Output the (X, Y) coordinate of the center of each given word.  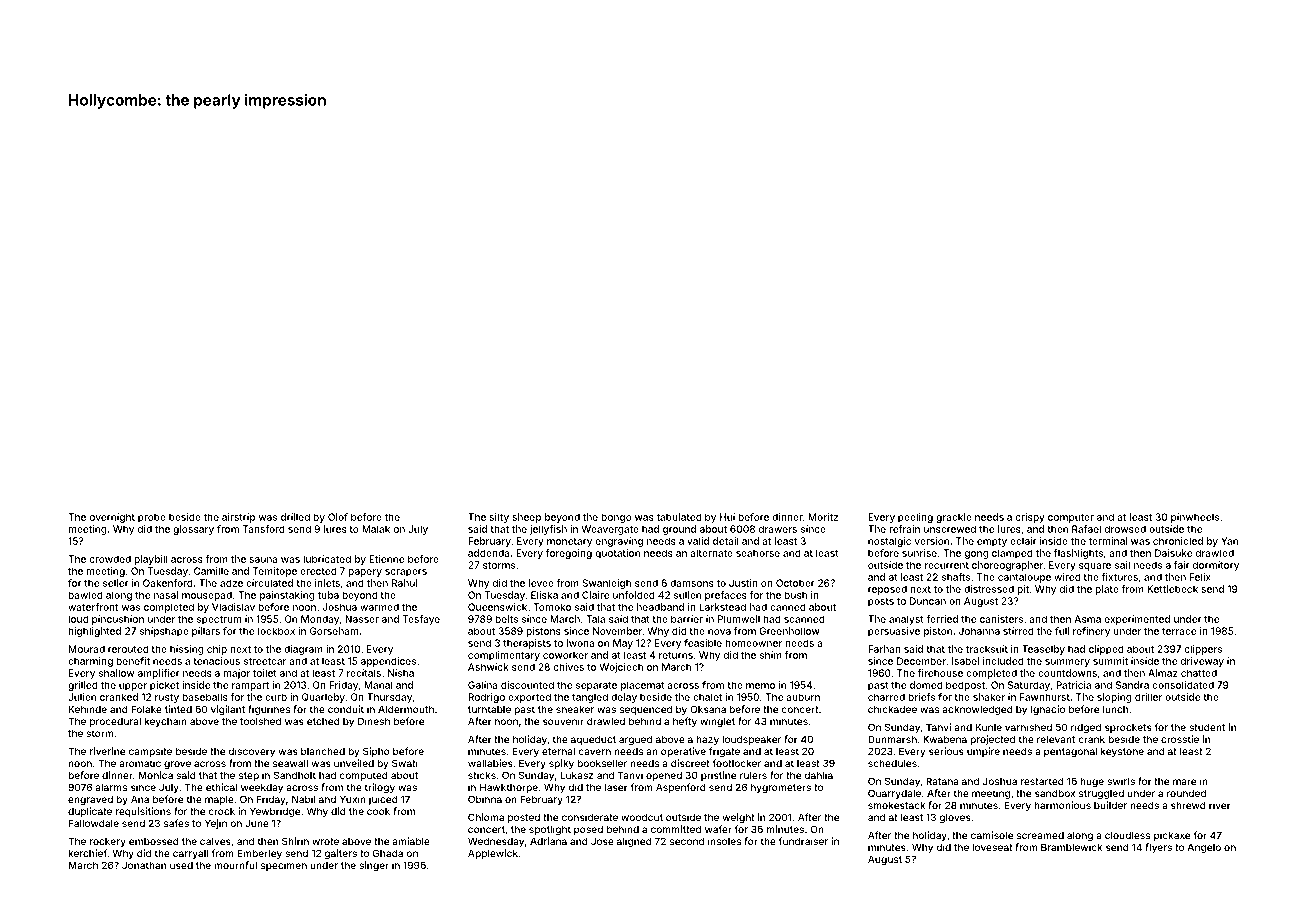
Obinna (485, 799)
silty (499, 518)
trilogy (380, 788)
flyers (1158, 848)
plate (1107, 590)
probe (152, 518)
